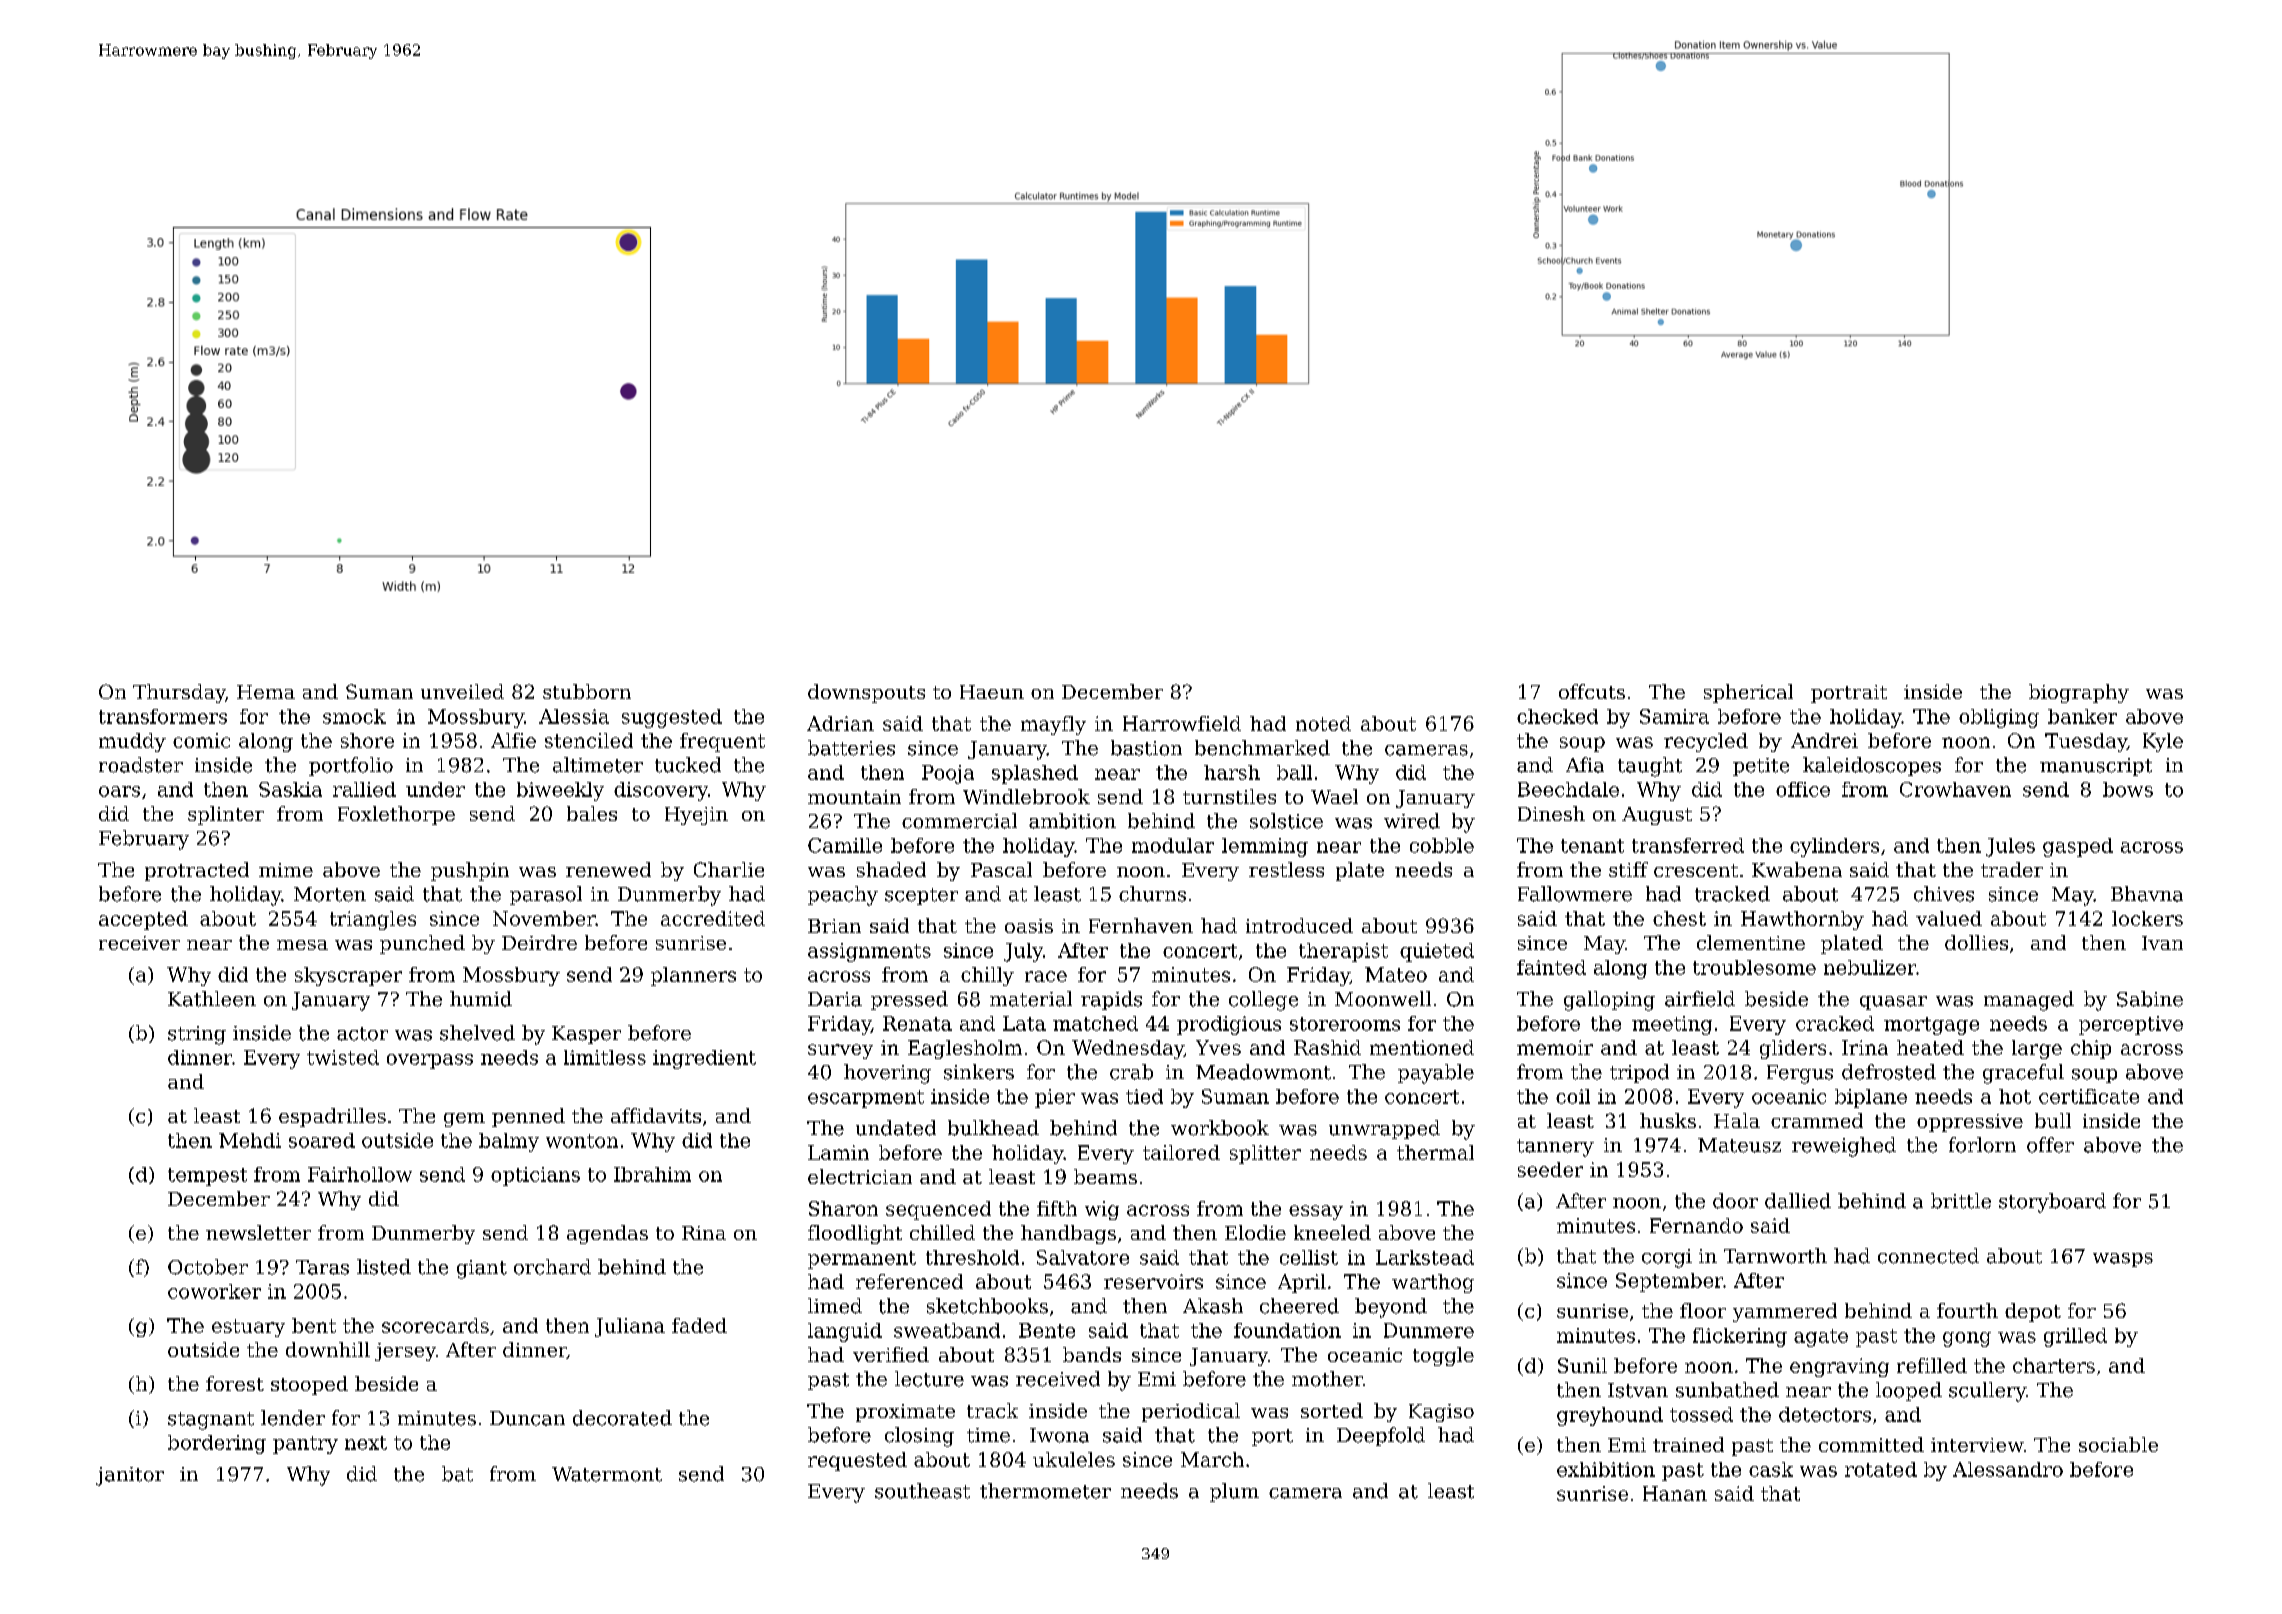 The height and width of the screenshot is (1614, 2282). I want to click on pantry, so click(305, 1445).
